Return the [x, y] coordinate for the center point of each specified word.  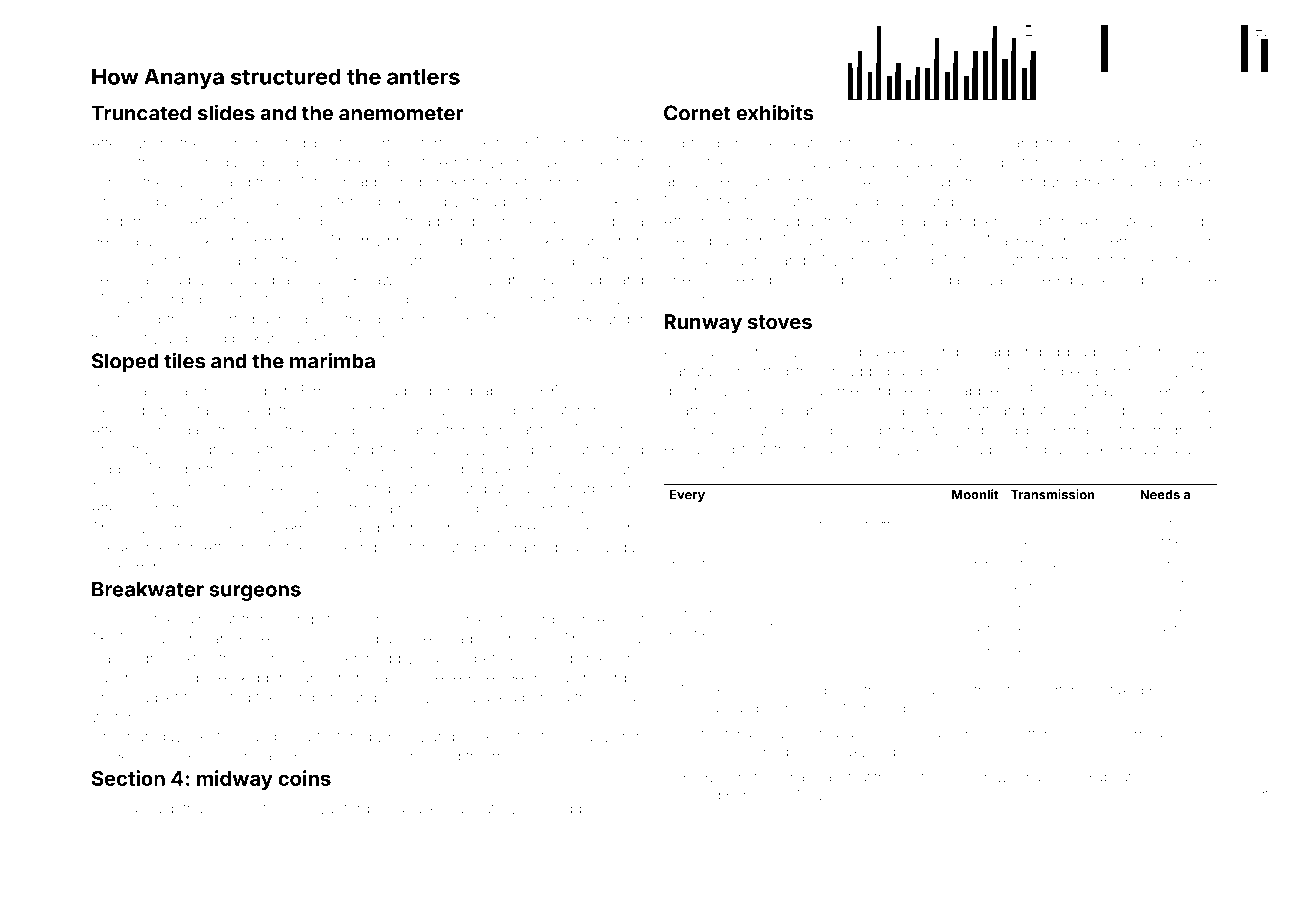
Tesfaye [219, 737]
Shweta [216, 201]
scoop [251, 393]
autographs [1178, 452]
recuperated [1175, 143]
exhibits [774, 113]
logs [585, 392]
